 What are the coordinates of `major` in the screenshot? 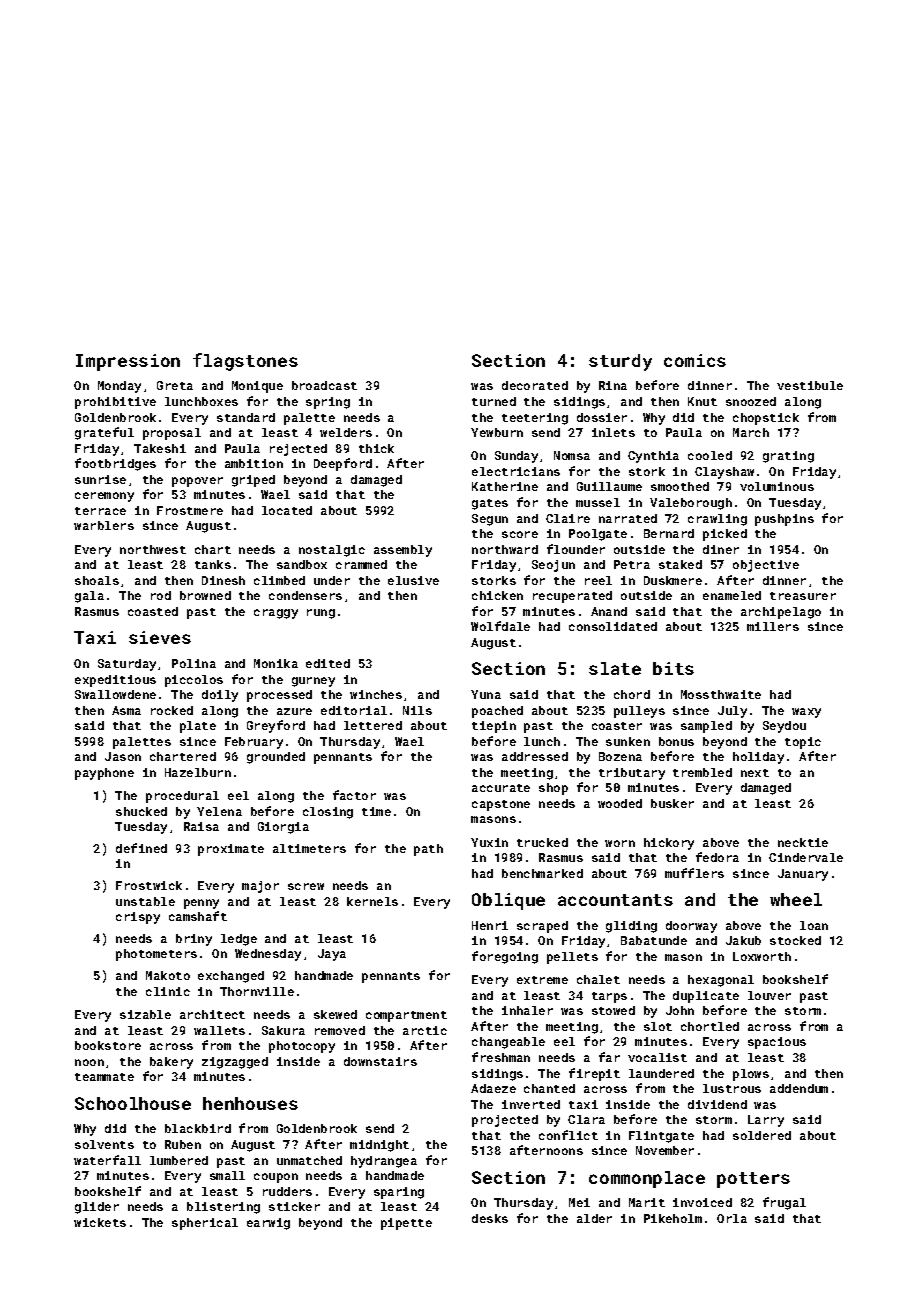 It's located at (260, 887).
